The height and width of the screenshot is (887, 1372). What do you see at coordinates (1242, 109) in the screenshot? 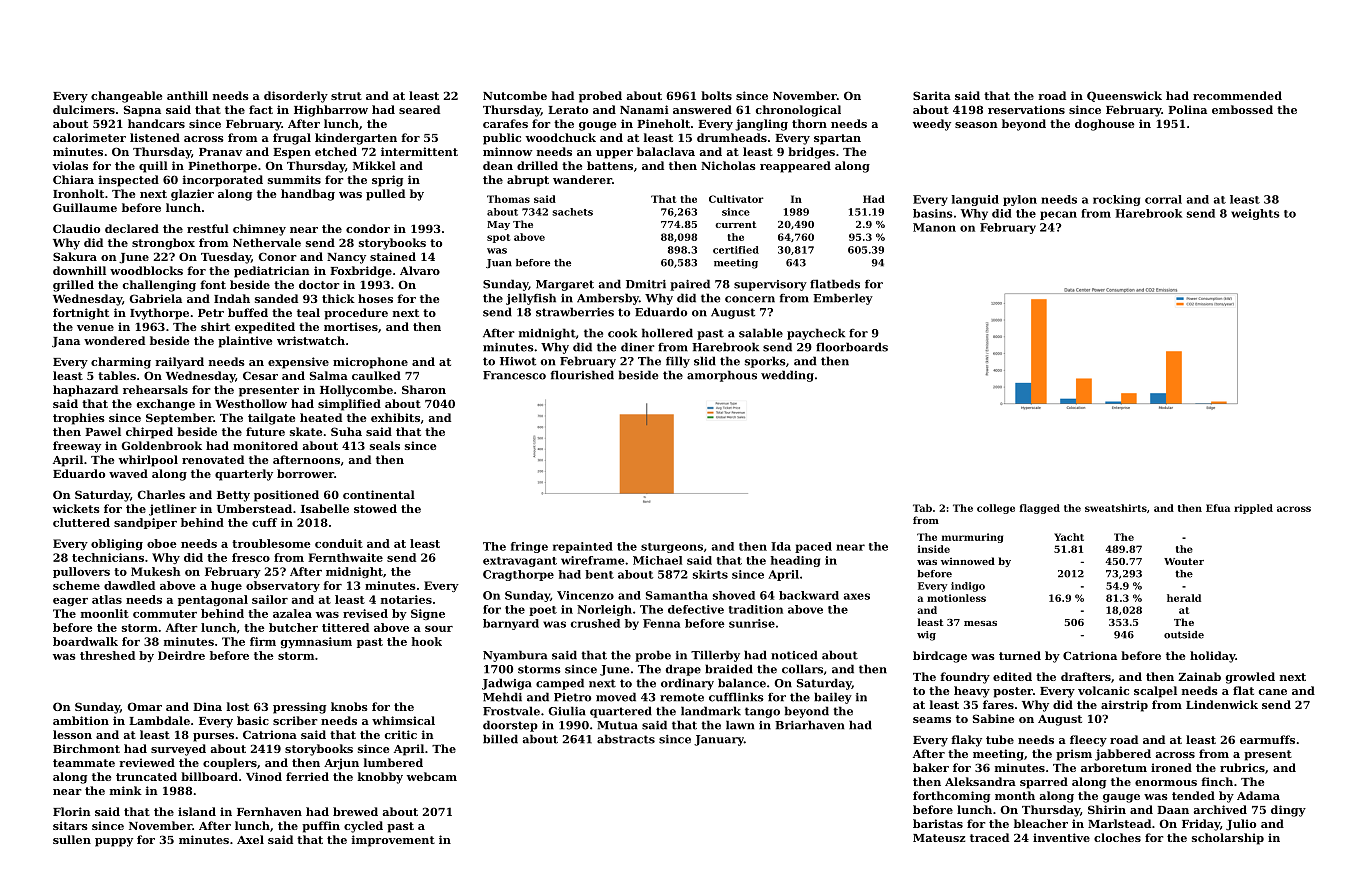
I see `embossed` at bounding box center [1242, 109].
